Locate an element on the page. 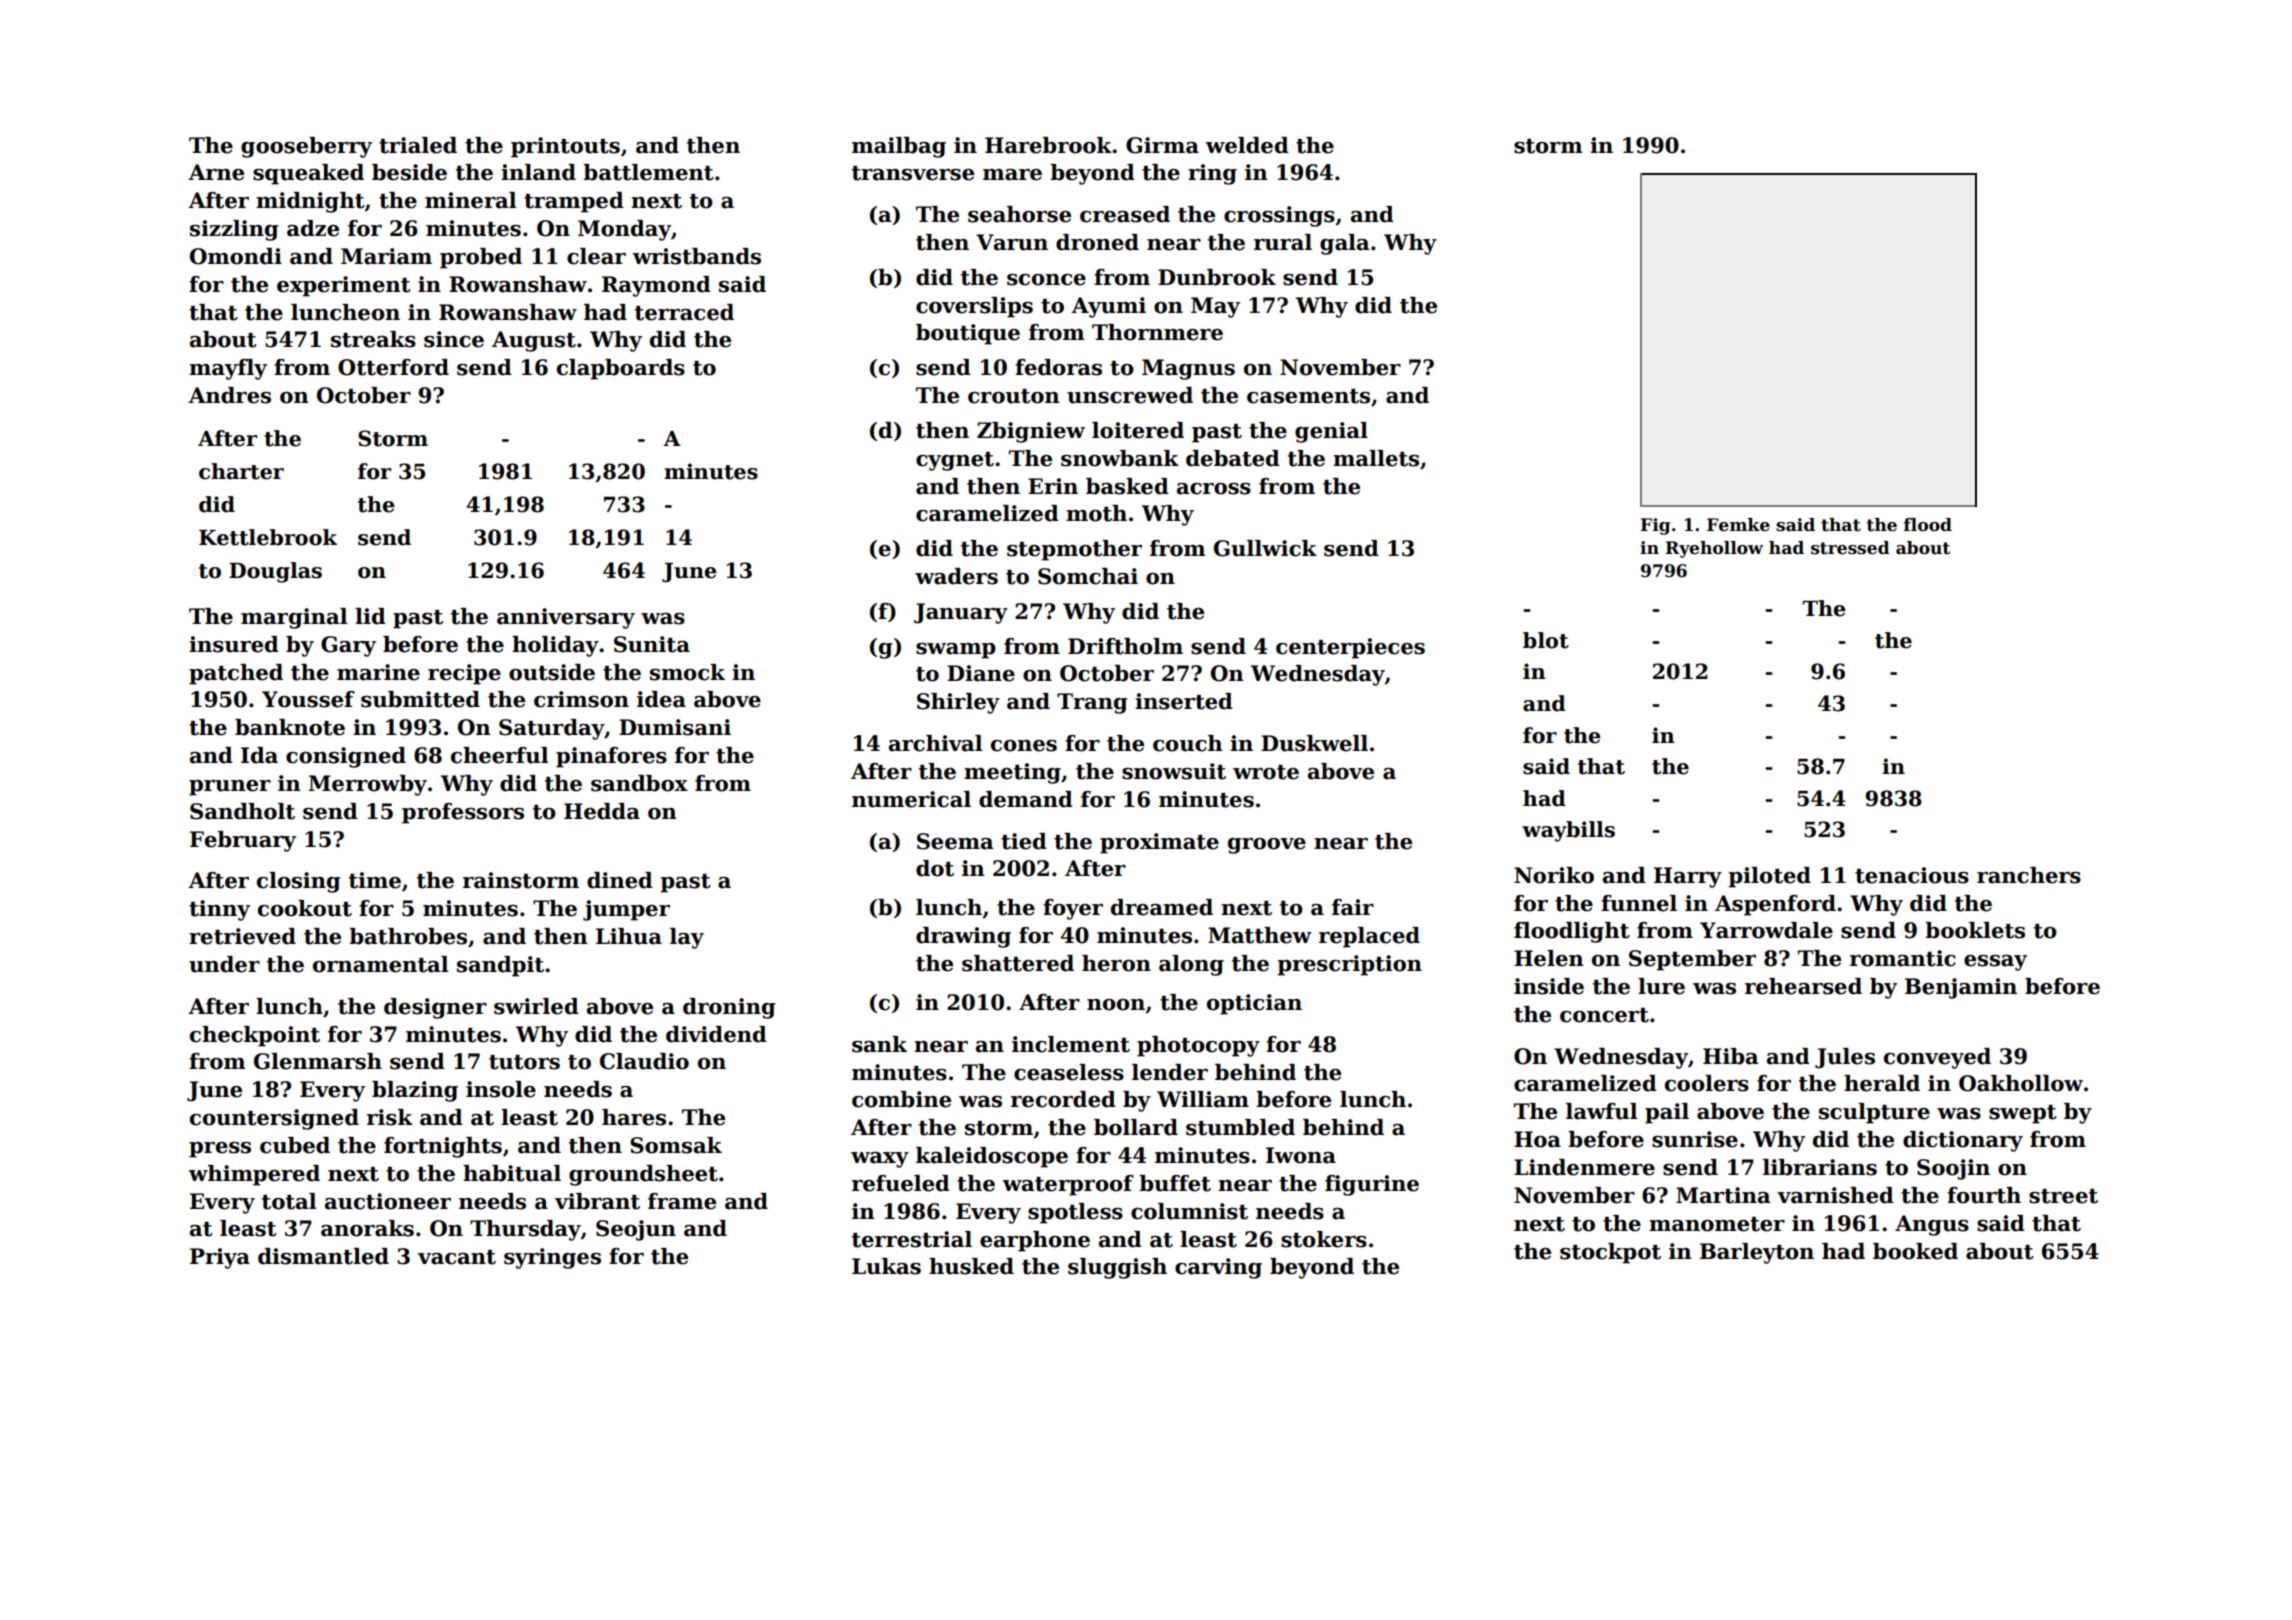 The image size is (2292, 1620). ranchers is located at coordinates (2029, 875).
